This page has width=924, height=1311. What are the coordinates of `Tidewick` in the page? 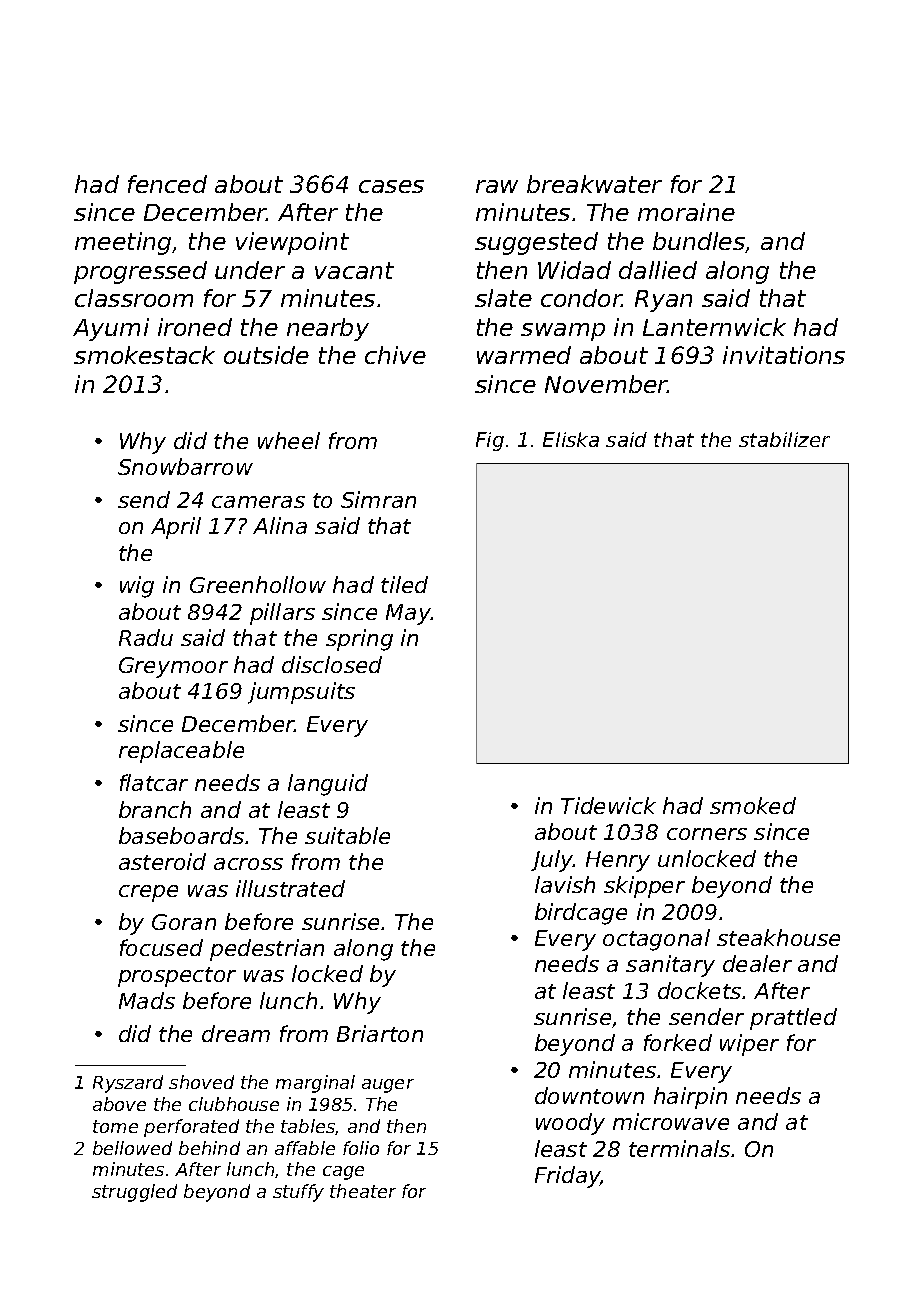 It's located at (608, 805).
